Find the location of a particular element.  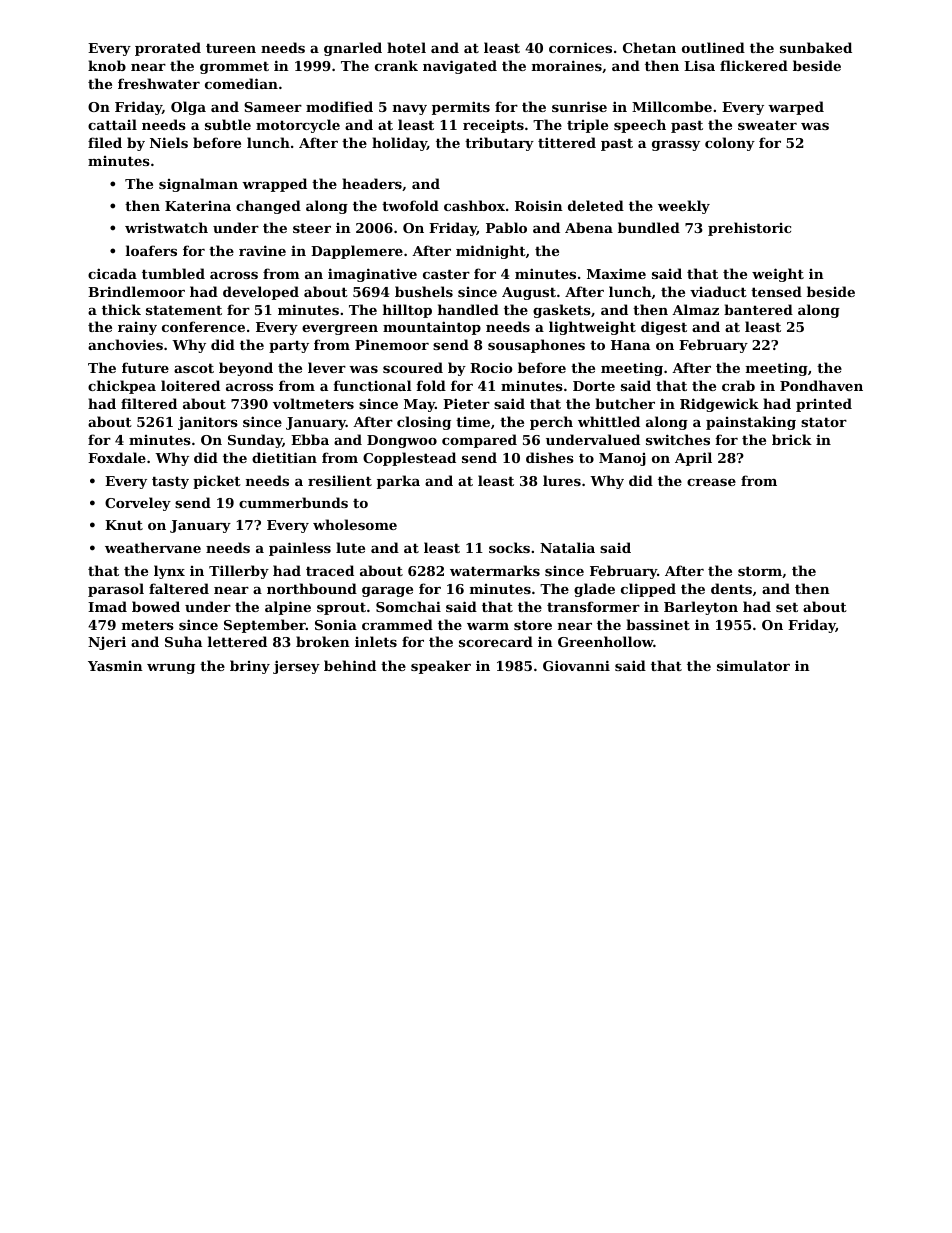

Rocio is located at coordinates (491, 368).
